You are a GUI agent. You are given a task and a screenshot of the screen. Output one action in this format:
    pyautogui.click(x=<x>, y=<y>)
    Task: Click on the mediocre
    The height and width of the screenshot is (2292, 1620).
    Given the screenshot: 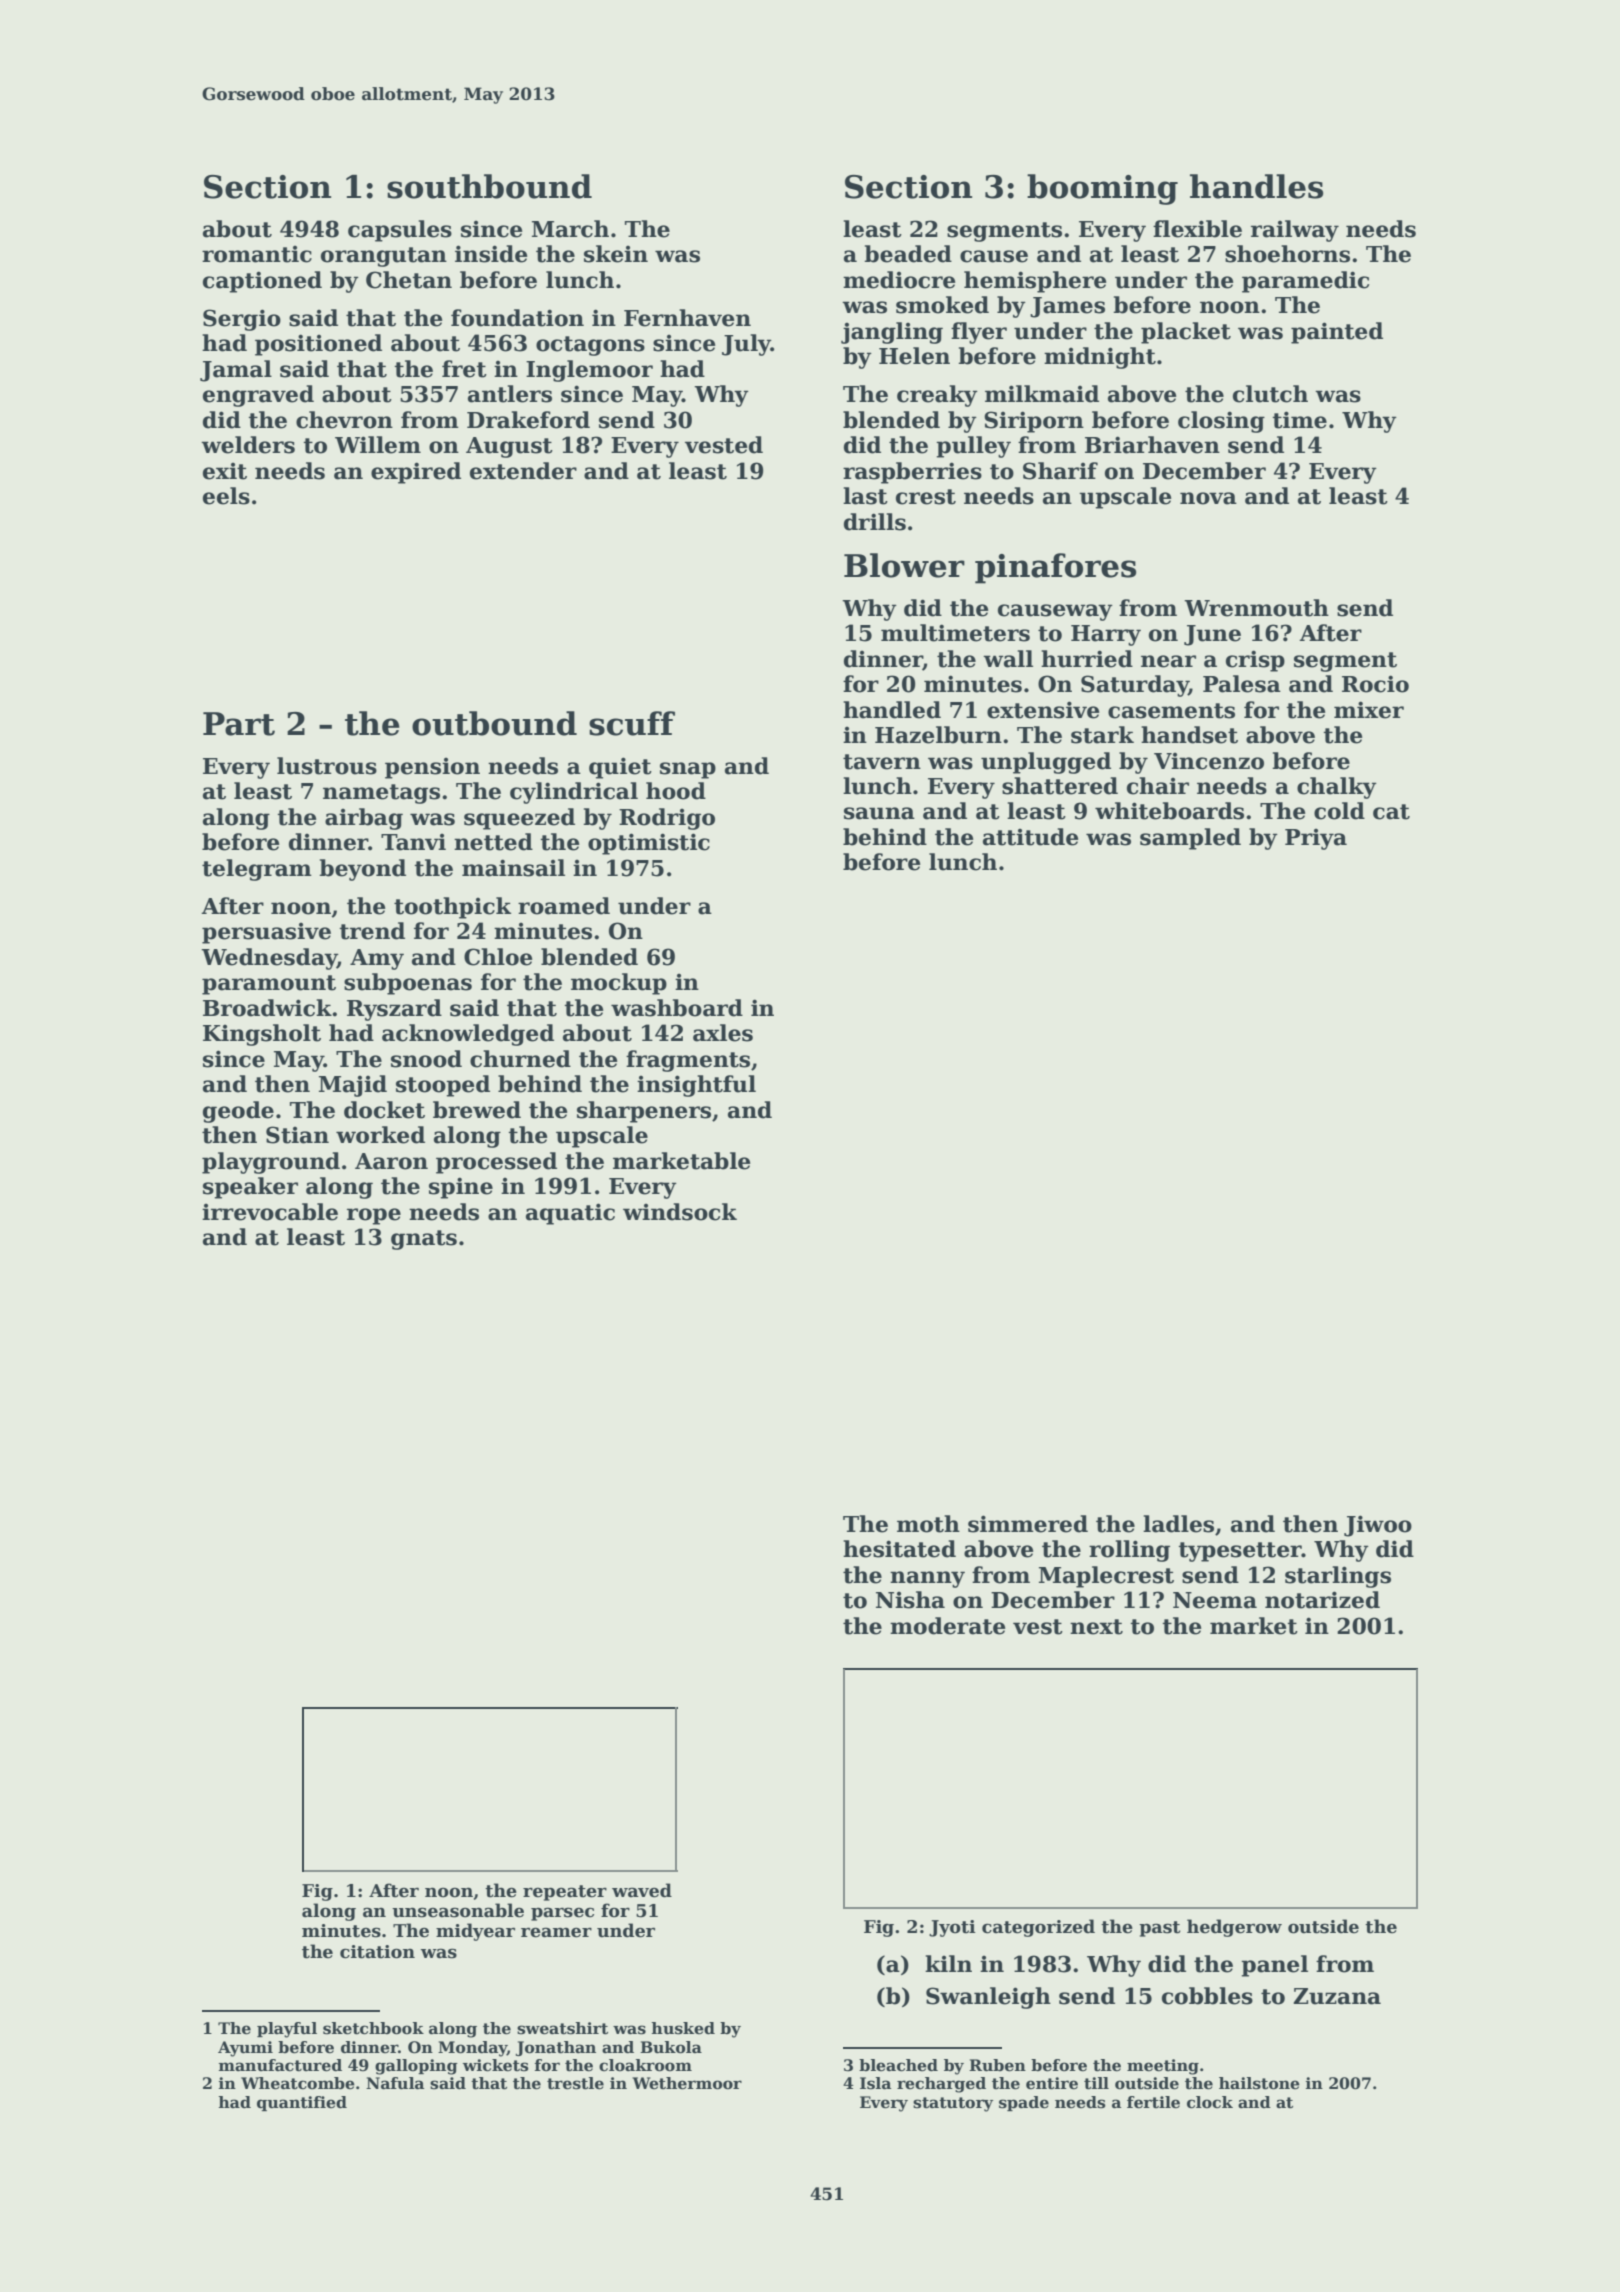 What is the action you would take?
    pyautogui.click(x=899, y=280)
